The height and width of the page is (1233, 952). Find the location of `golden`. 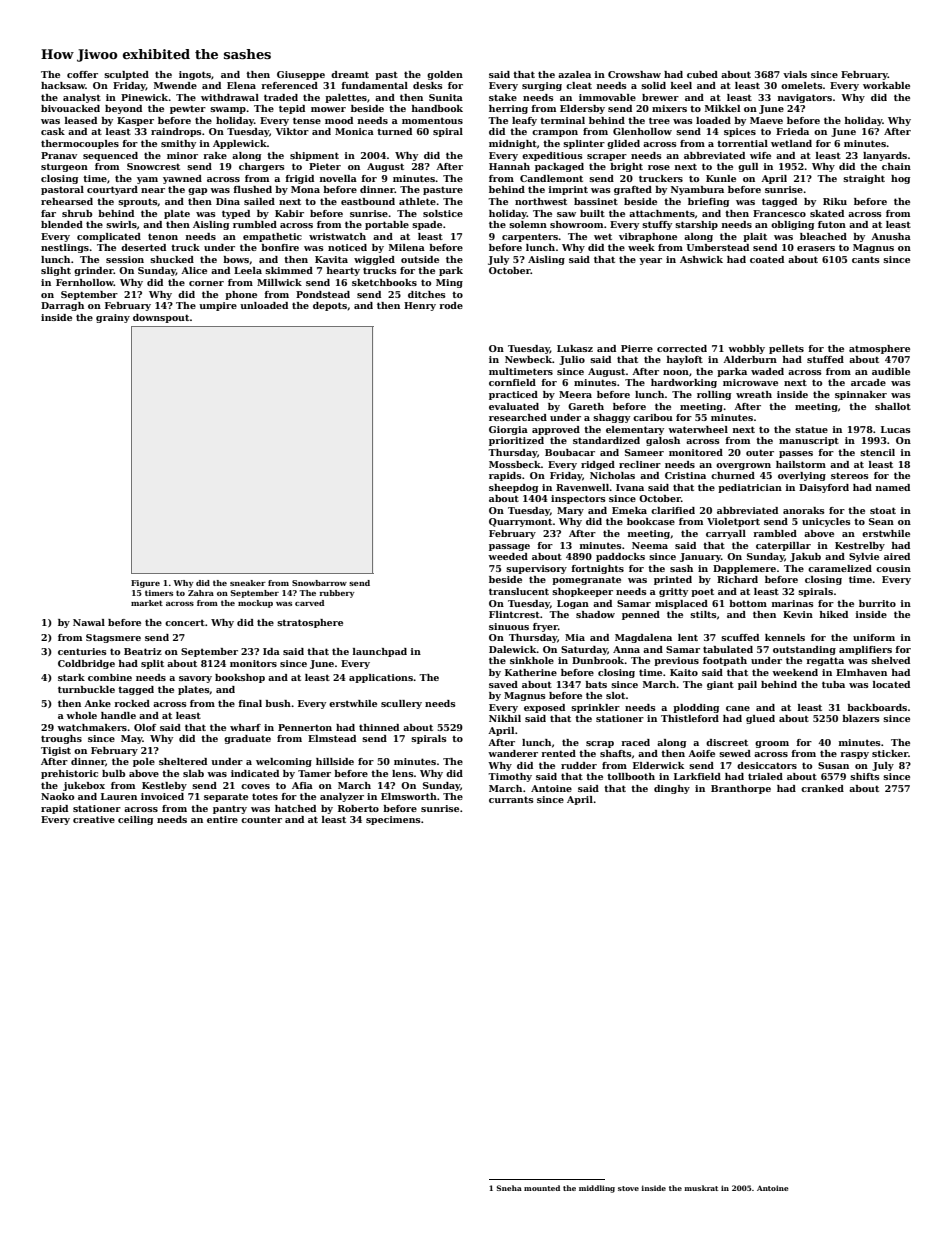

golden is located at coordinates (445, 75).
